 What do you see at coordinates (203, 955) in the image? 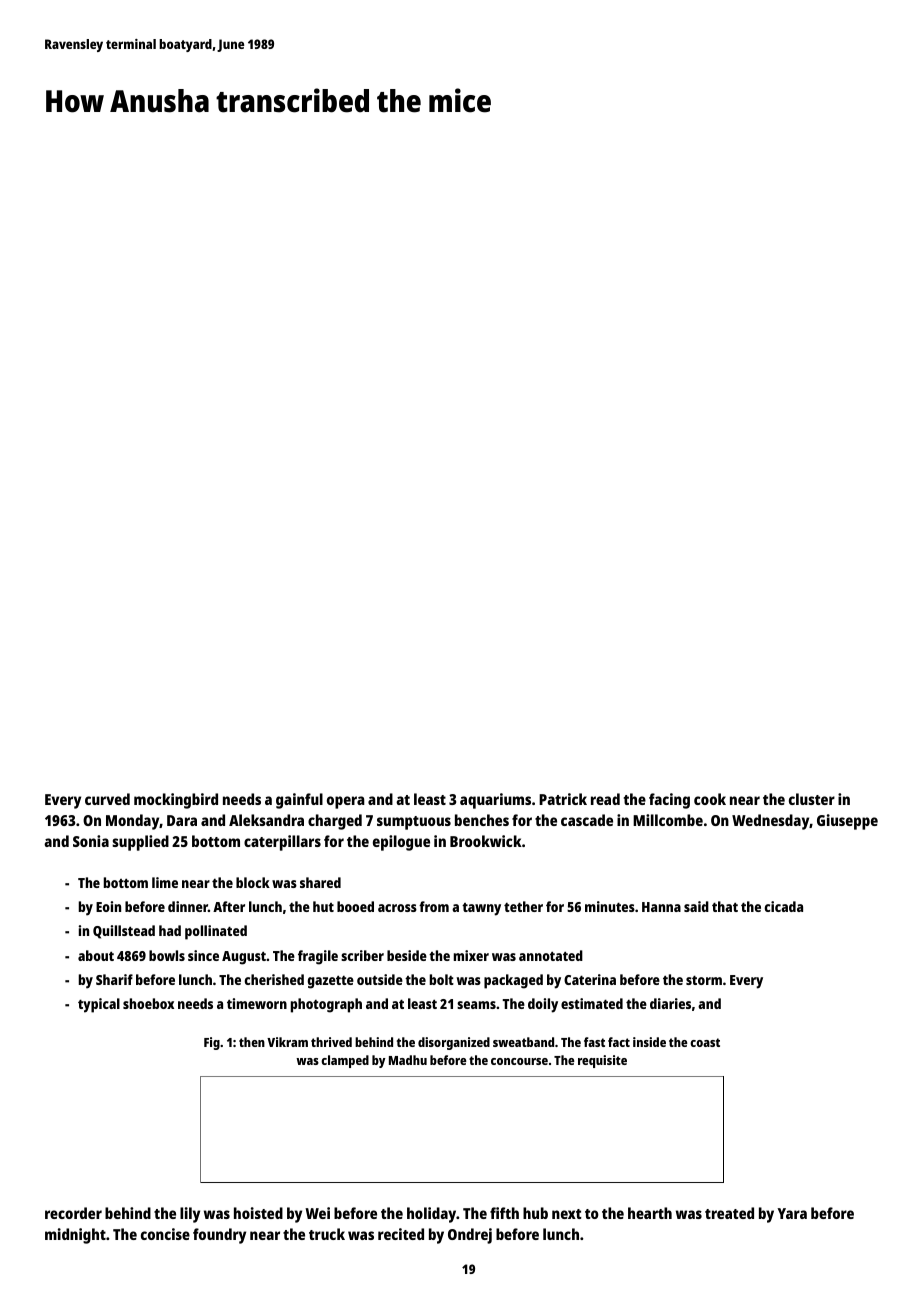
I see `since` at bounding box center [203, 955].
